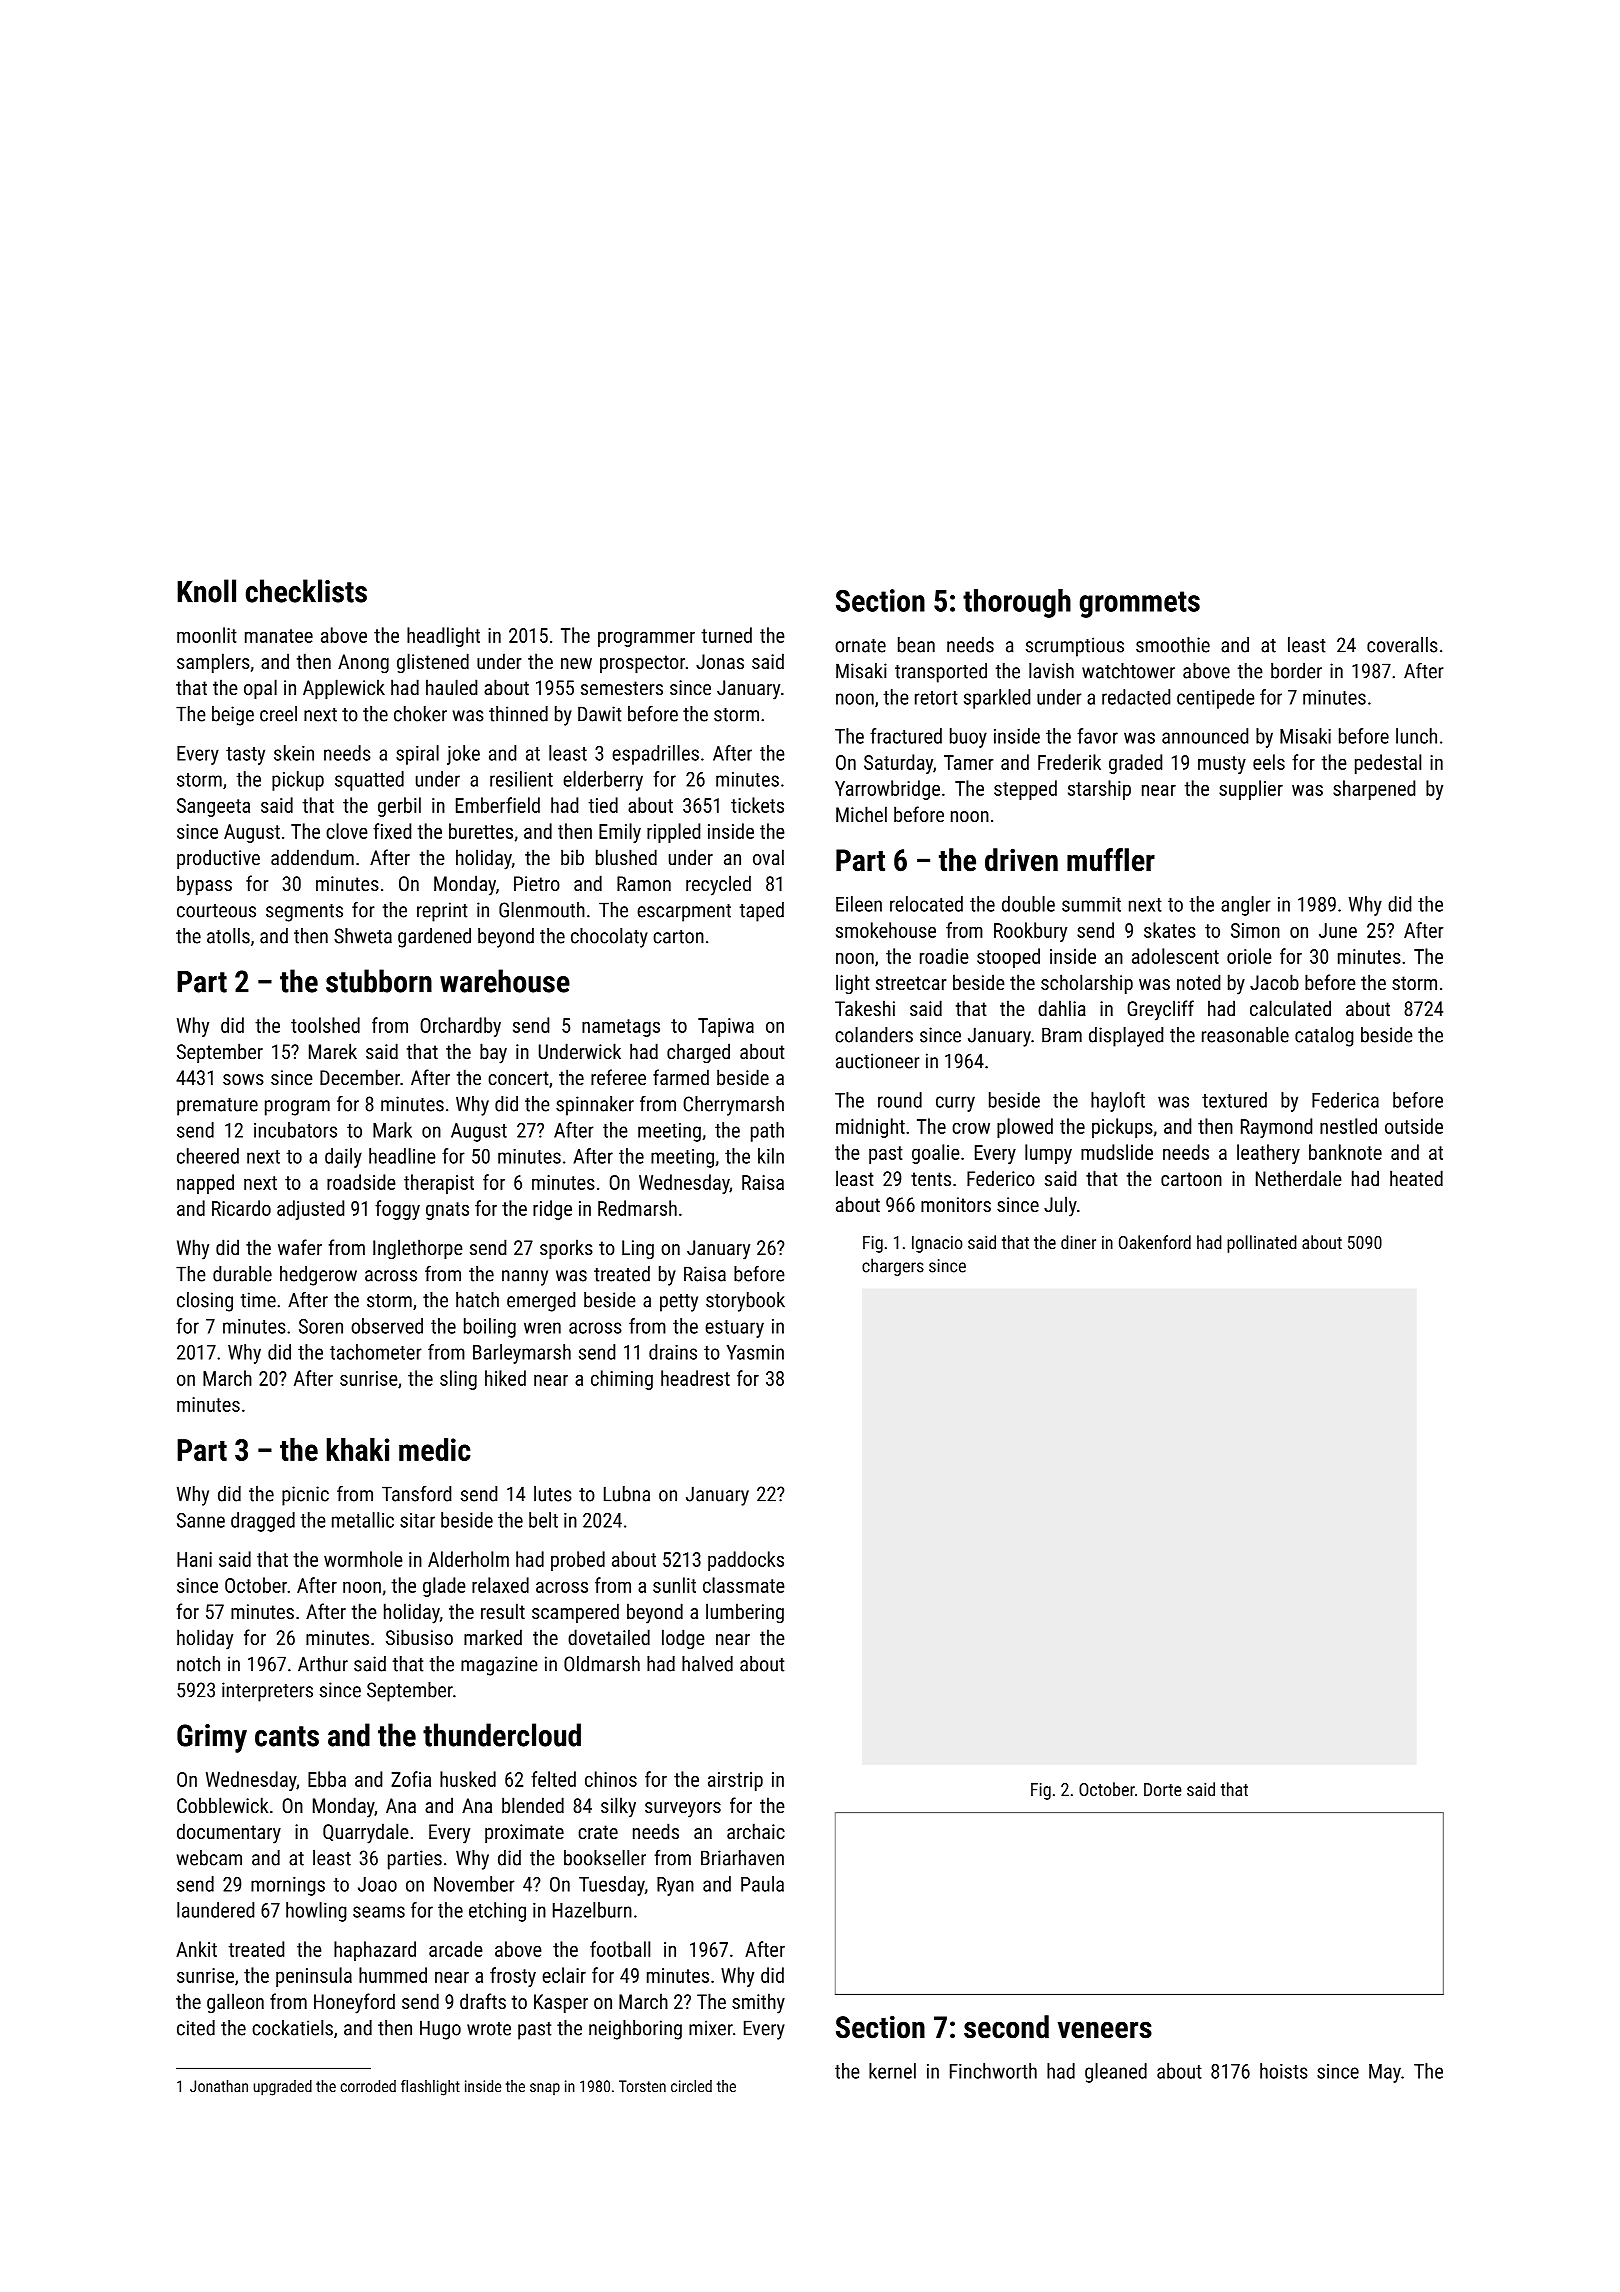  Describe the element at coordinates (931, 1179) in the document. I see `tents` at that location.
